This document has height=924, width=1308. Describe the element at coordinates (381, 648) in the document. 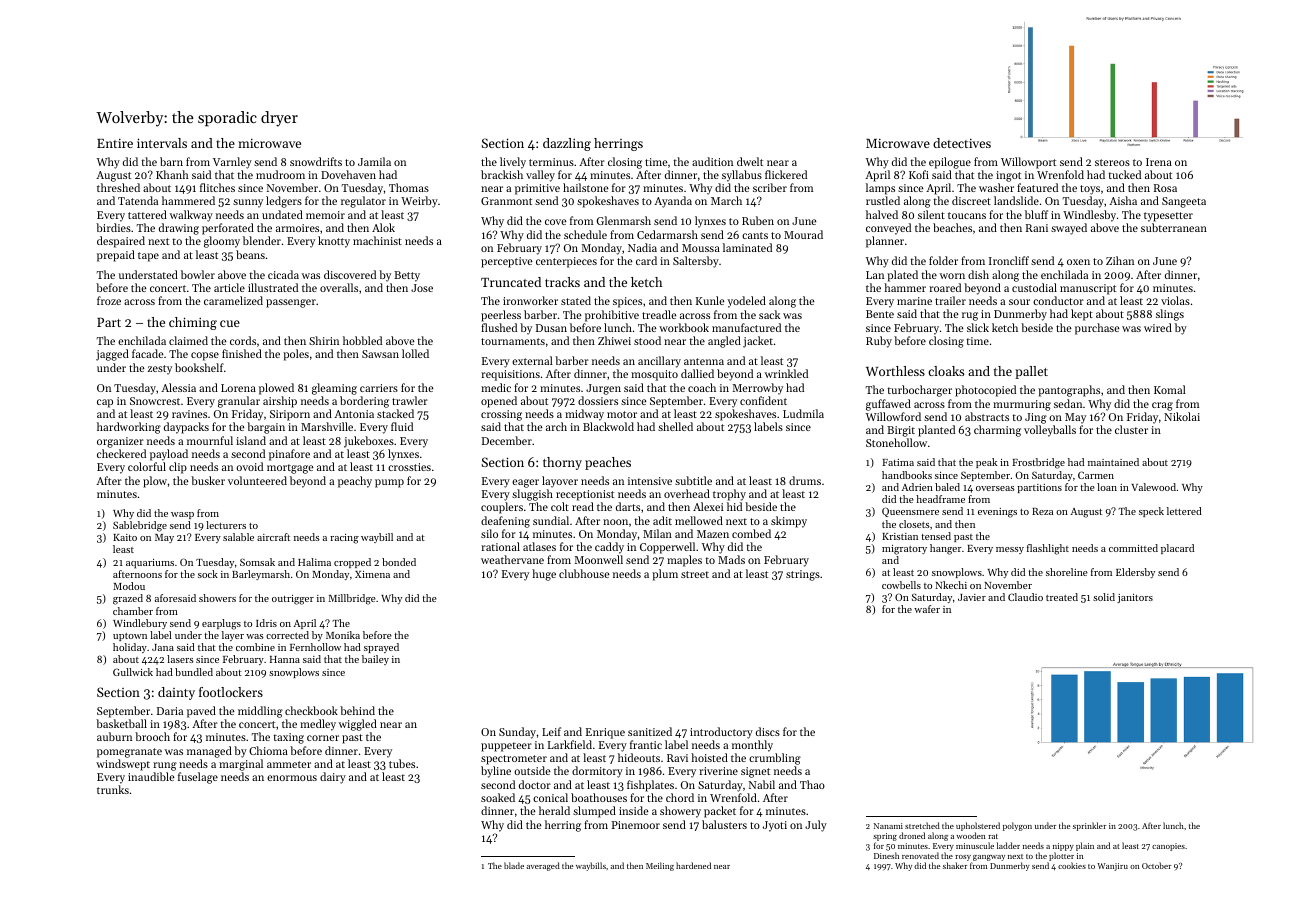

I see `sprayed` at that location.
